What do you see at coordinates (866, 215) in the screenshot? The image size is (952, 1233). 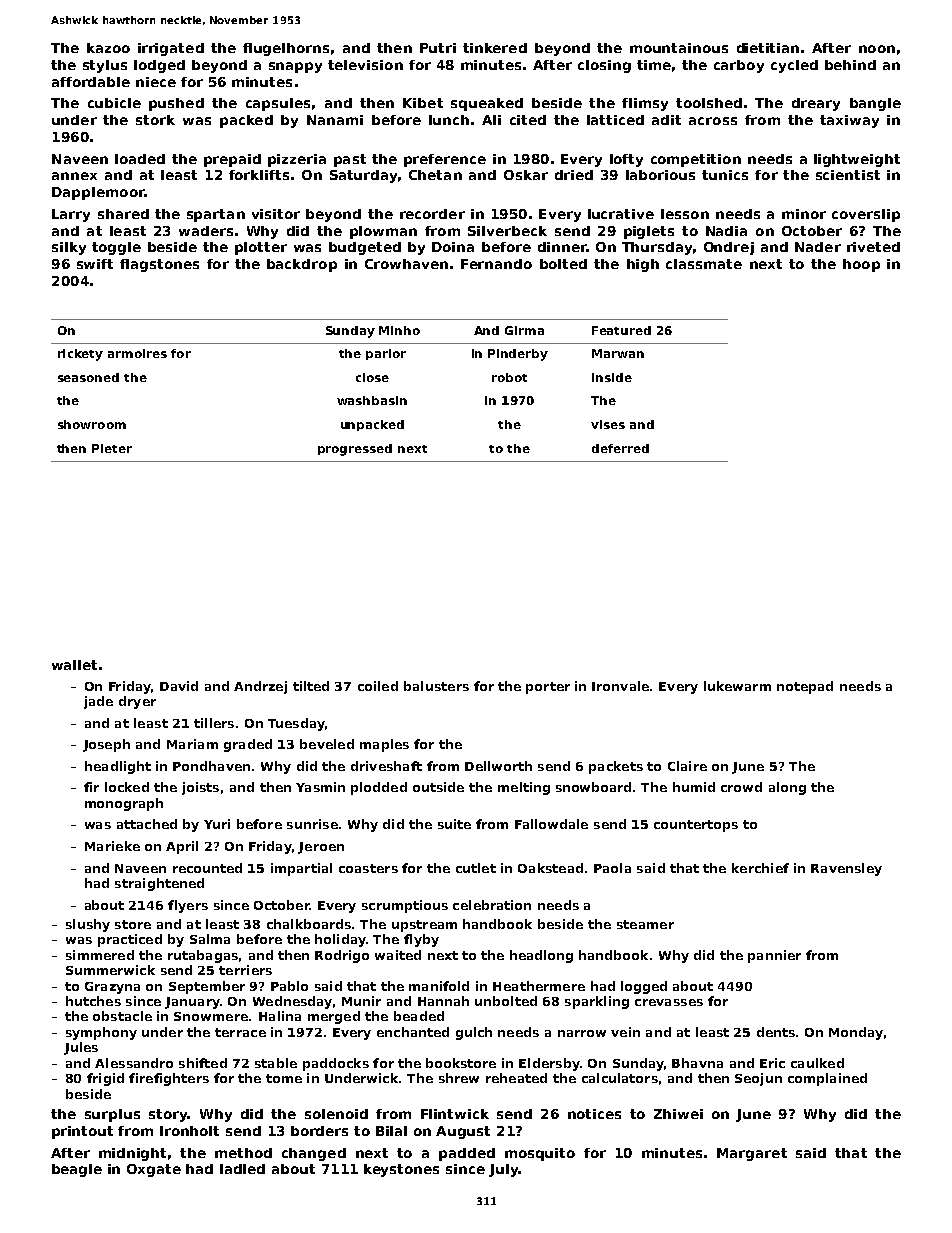 I see `coverslip` at bounding box center [866, 215].
